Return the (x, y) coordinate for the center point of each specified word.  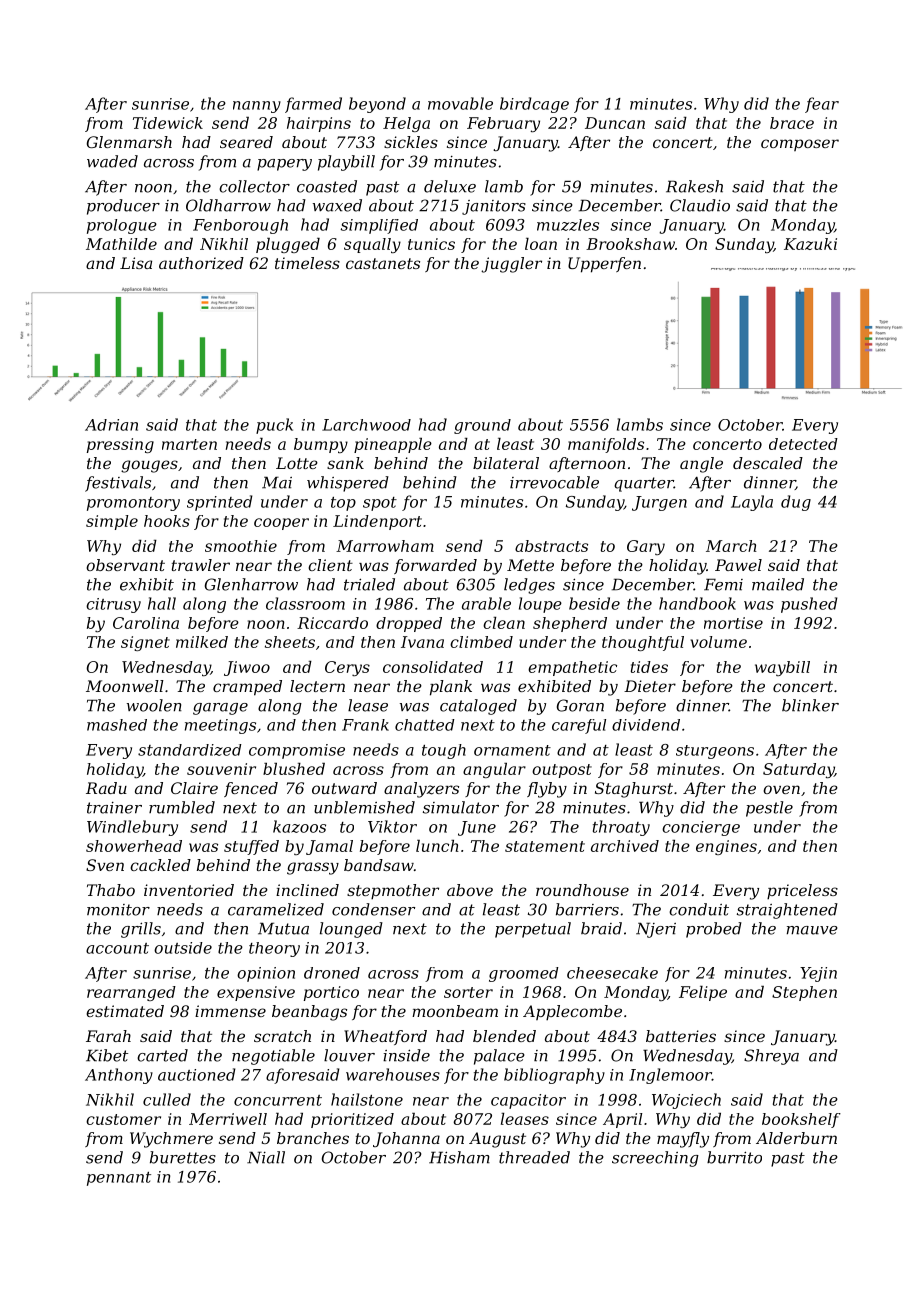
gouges (149, 466)
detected (803, 444)
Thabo (111, 890)
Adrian (111, 425)
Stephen (804, 993)
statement (545, 846)
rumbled (182, 807)
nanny (257, 107)
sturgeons (715, 752)
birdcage (534, 105)
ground (482, 426)
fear (822, 105)
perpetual (533, 930)
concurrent (278, 1100)
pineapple (393, 445)
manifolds (606, 445)
